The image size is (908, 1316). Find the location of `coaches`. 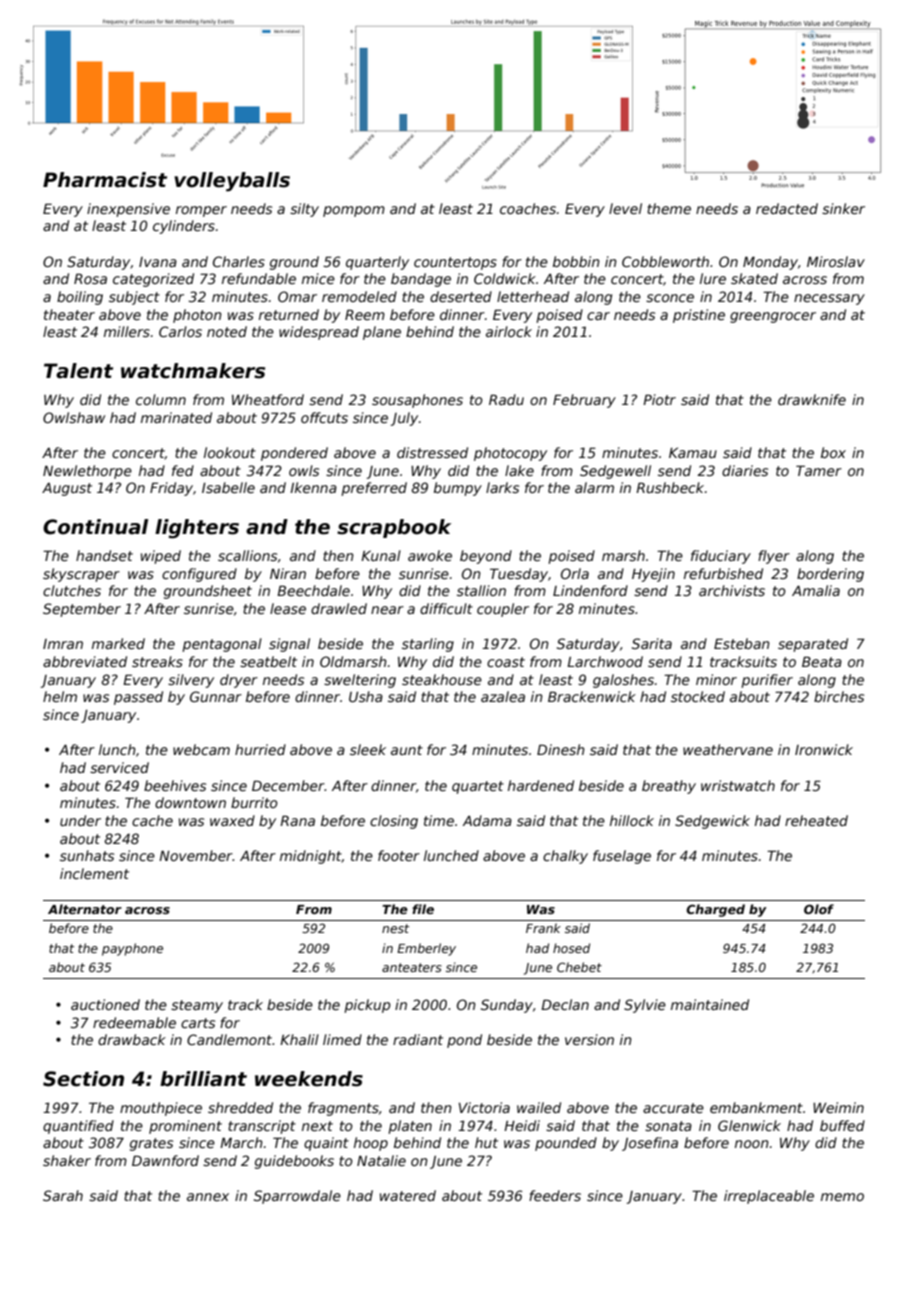

coaches is located at coordinates (528, 208).
